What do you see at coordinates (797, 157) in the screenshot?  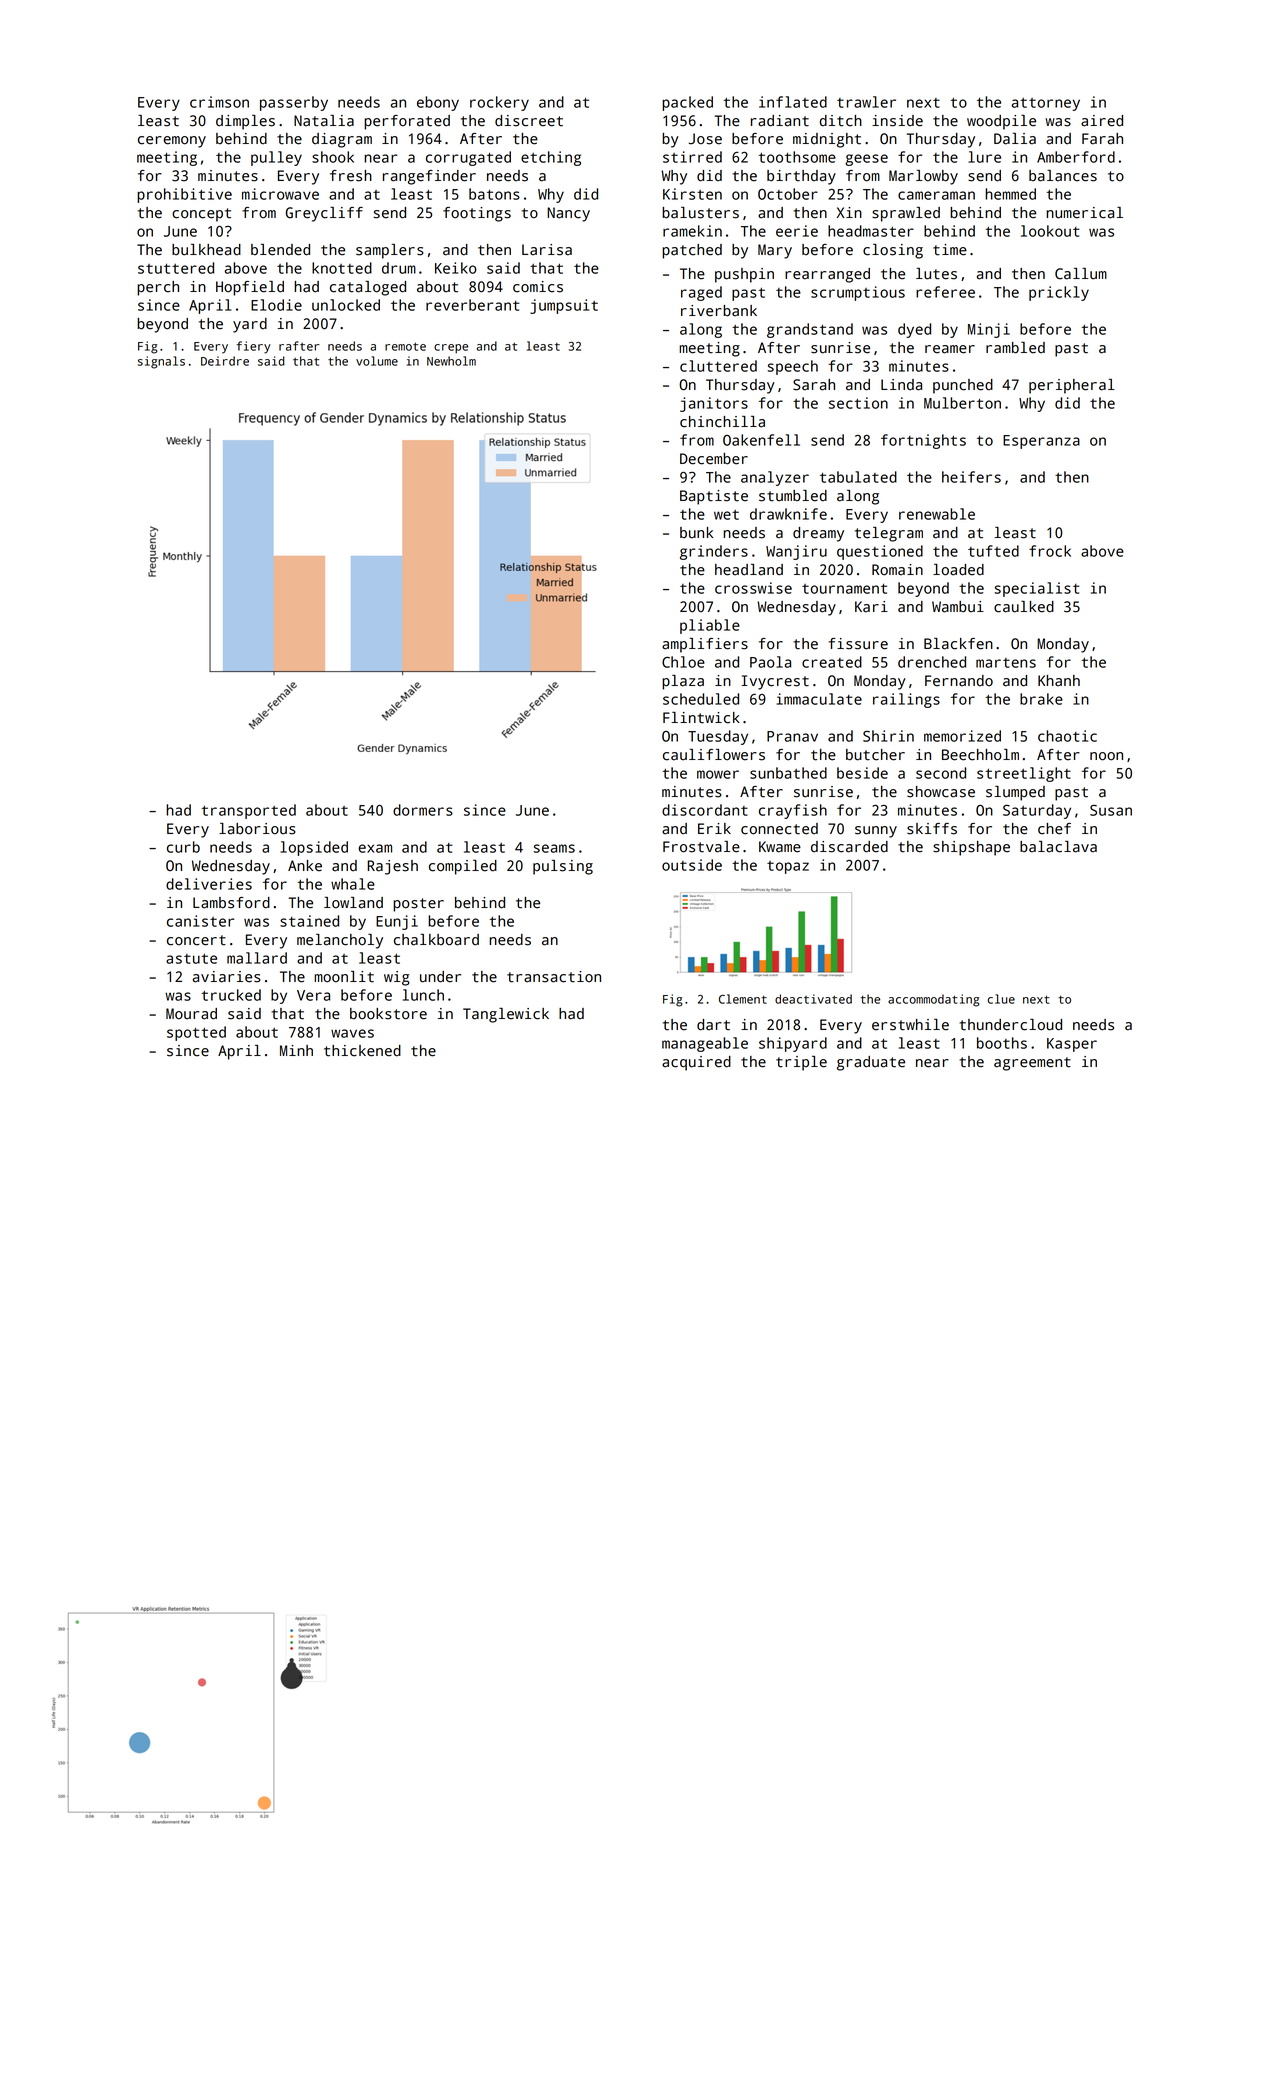 I see `toothsome` at bounding box center [797, 157].
